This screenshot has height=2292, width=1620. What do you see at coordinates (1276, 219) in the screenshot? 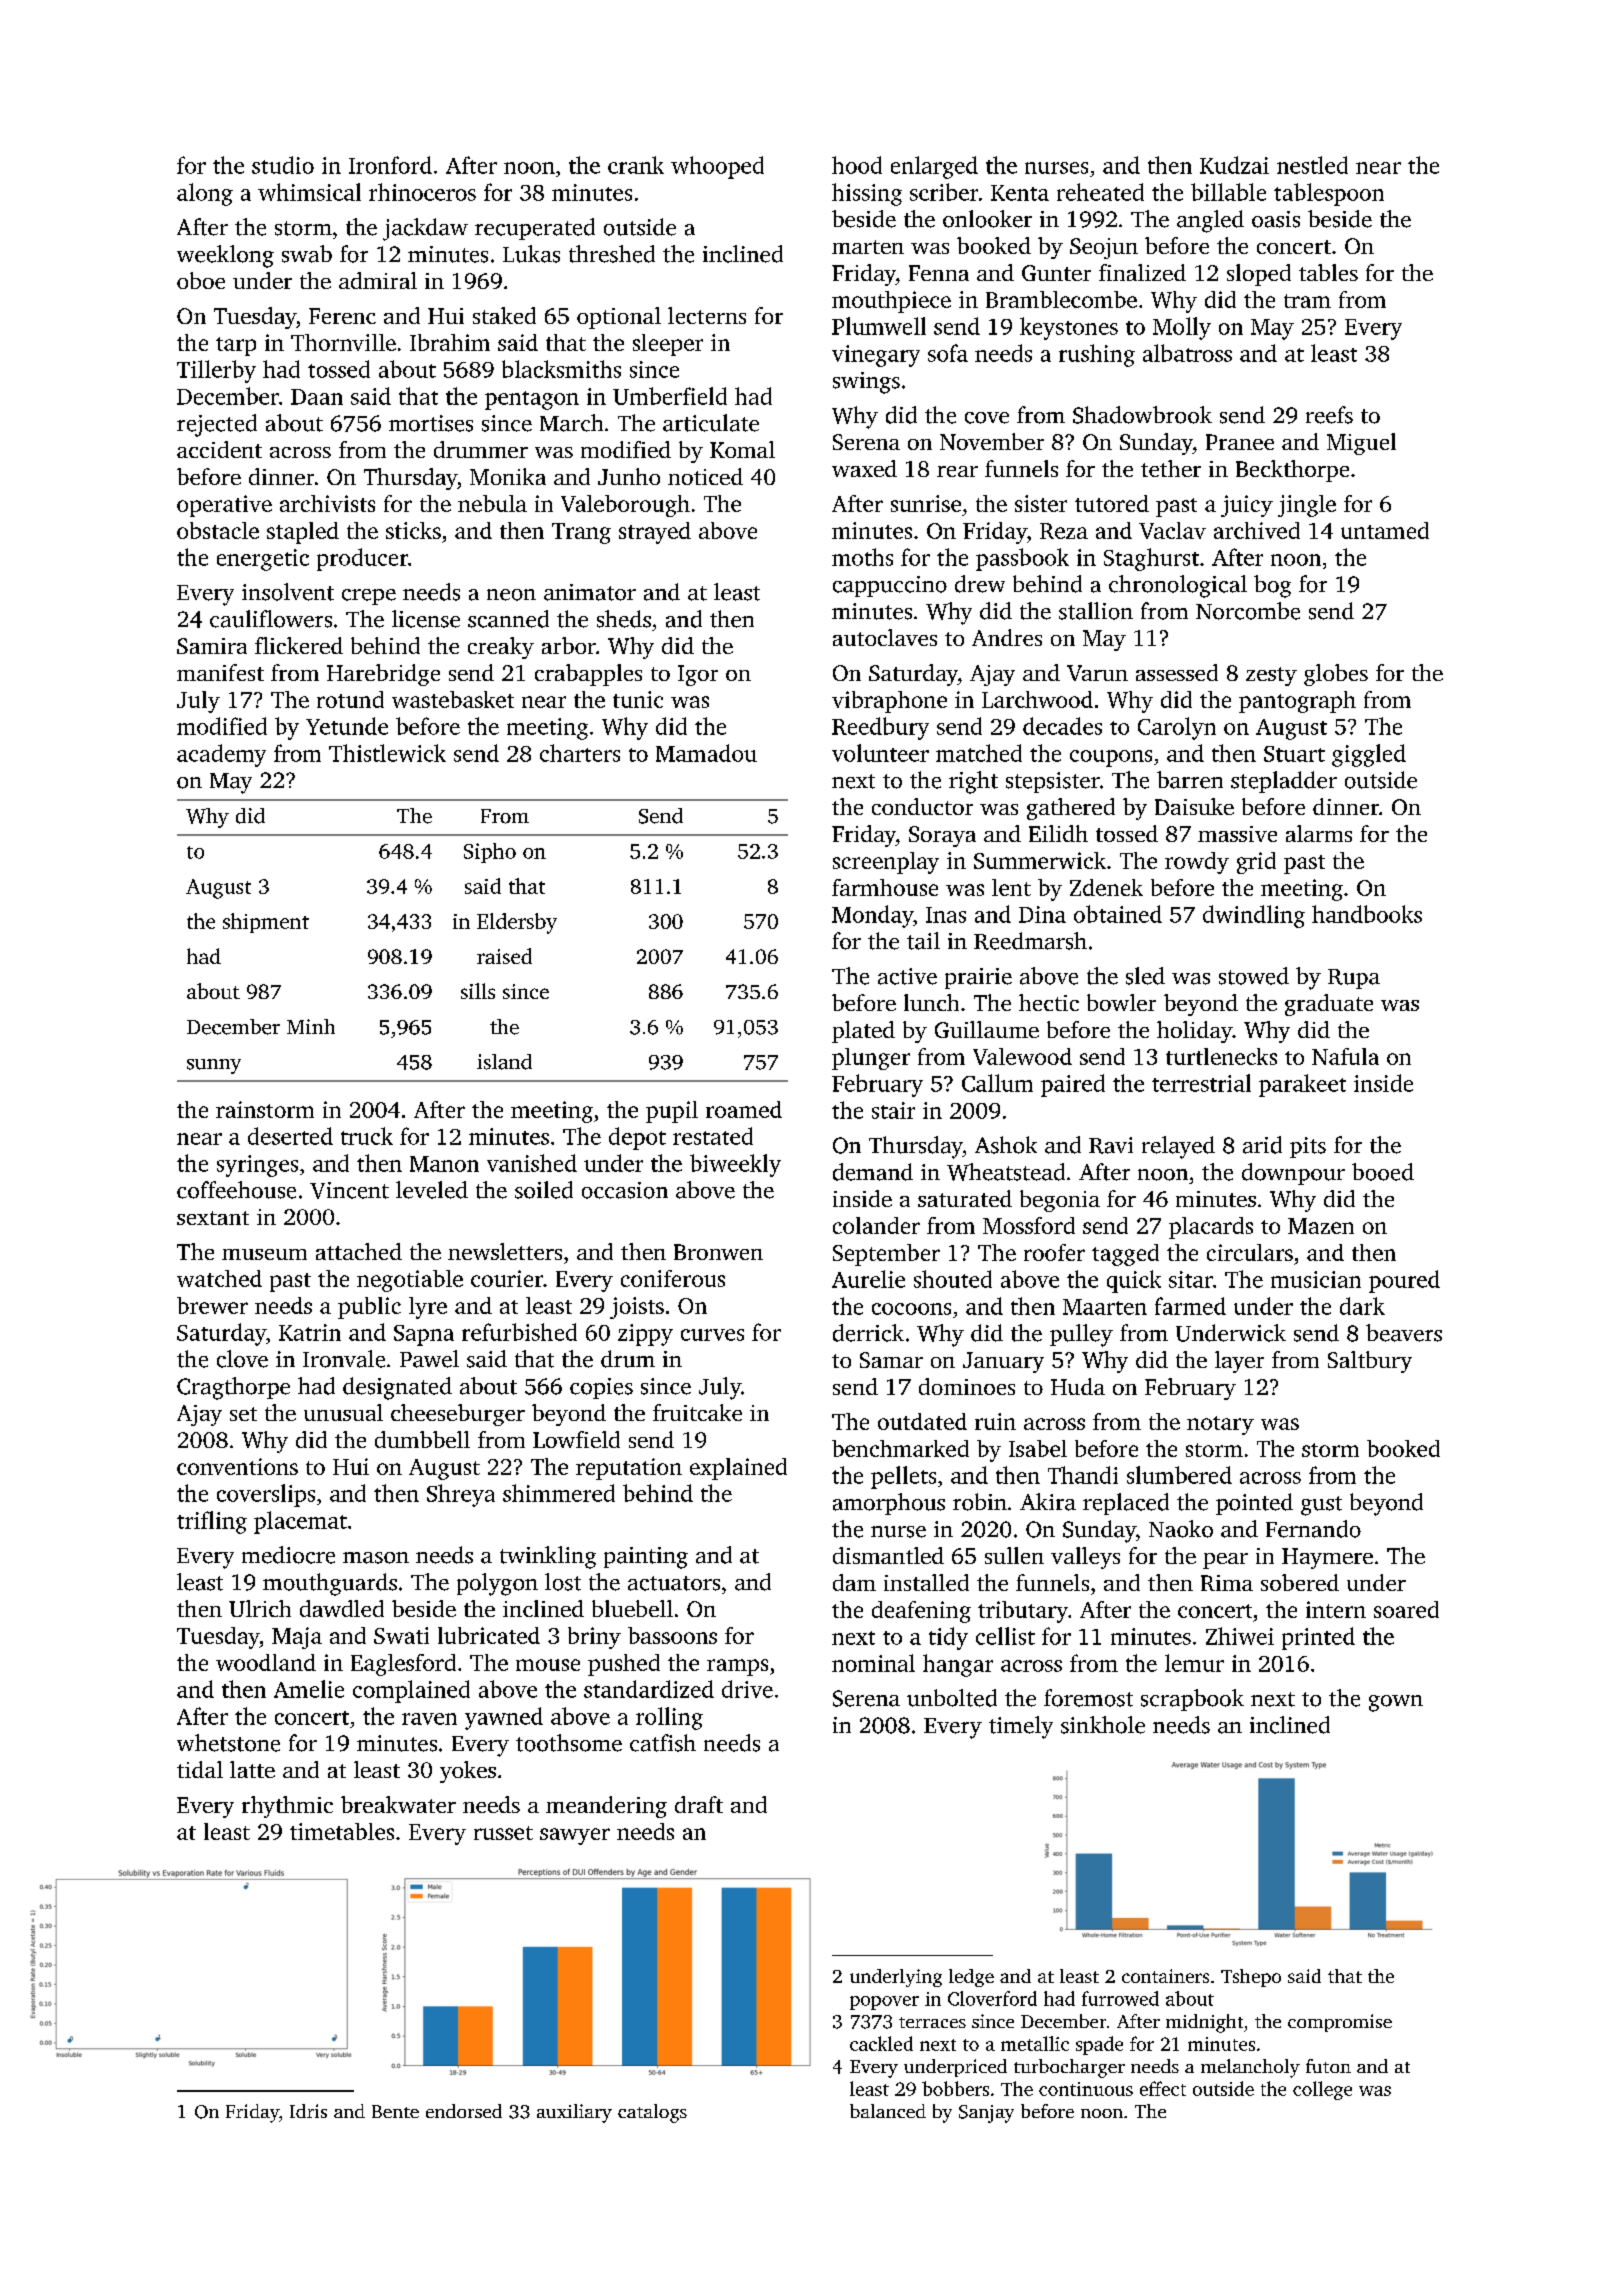
I see `oasis` at bounding box center [1276, 219].
